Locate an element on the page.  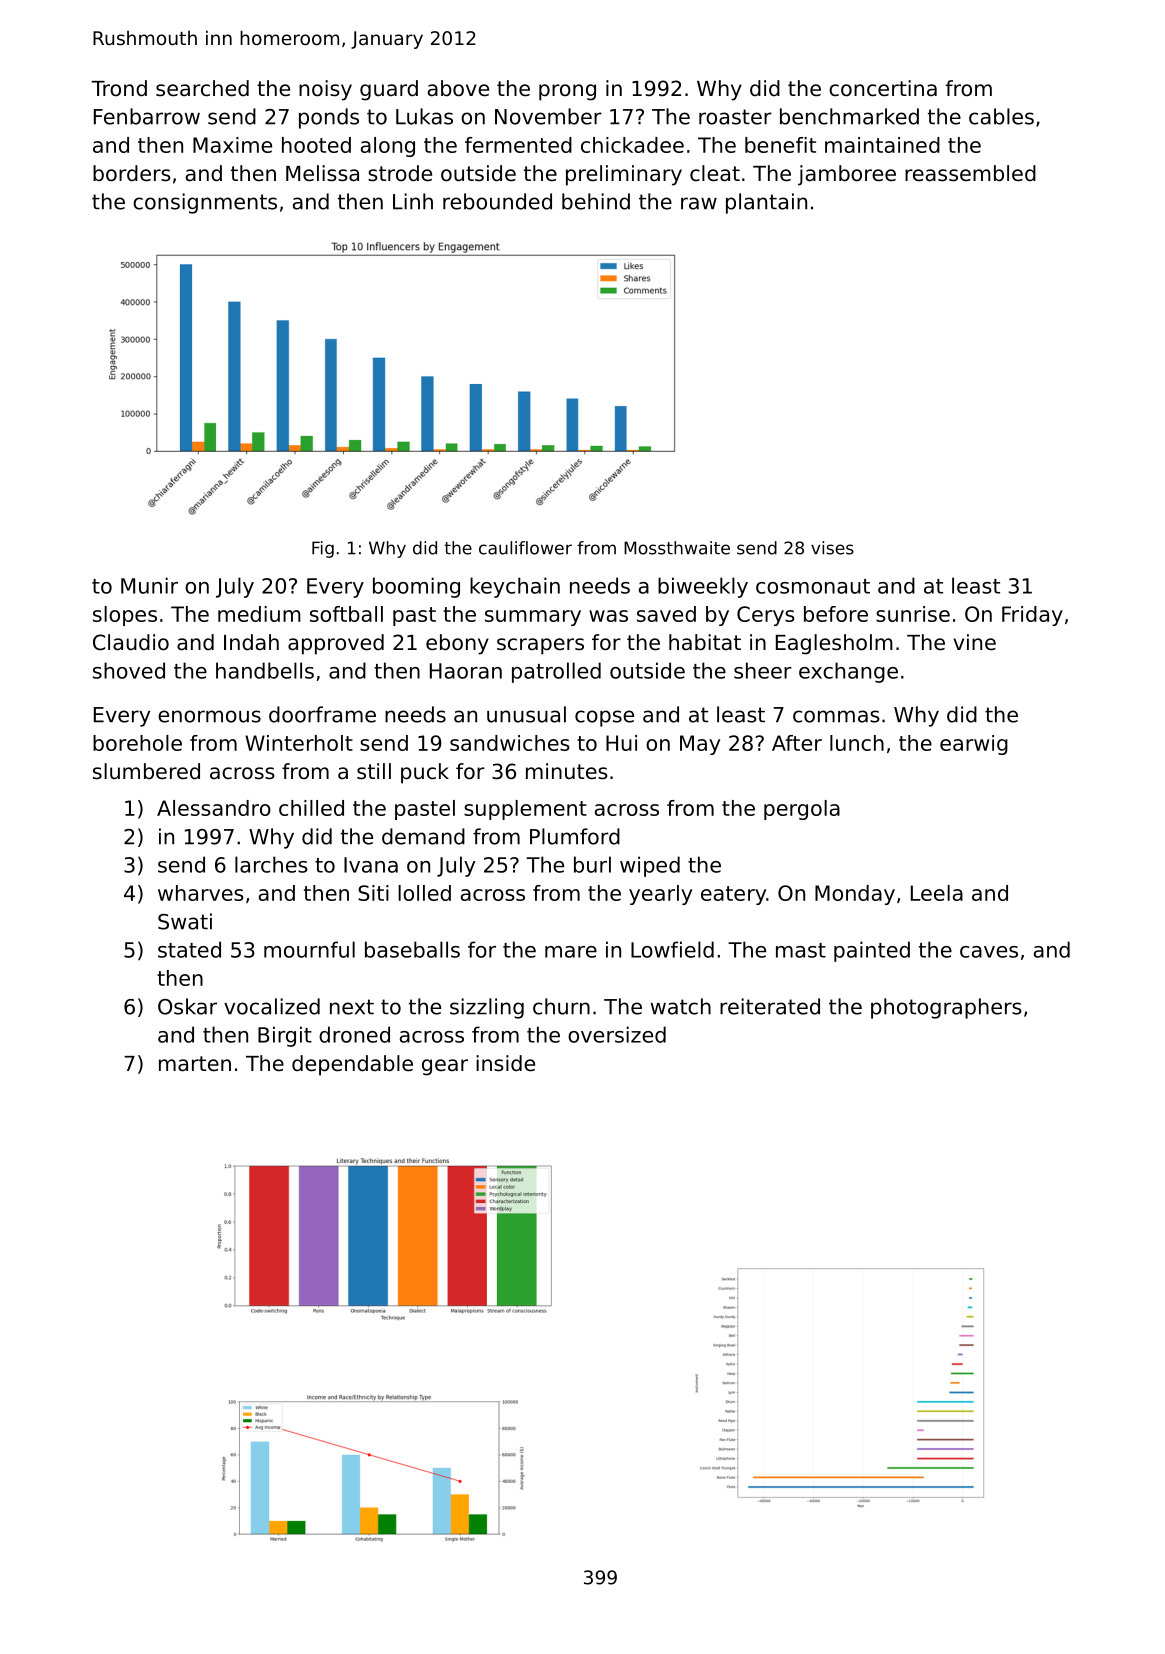
Munir is located at coordinates (149, 585).
